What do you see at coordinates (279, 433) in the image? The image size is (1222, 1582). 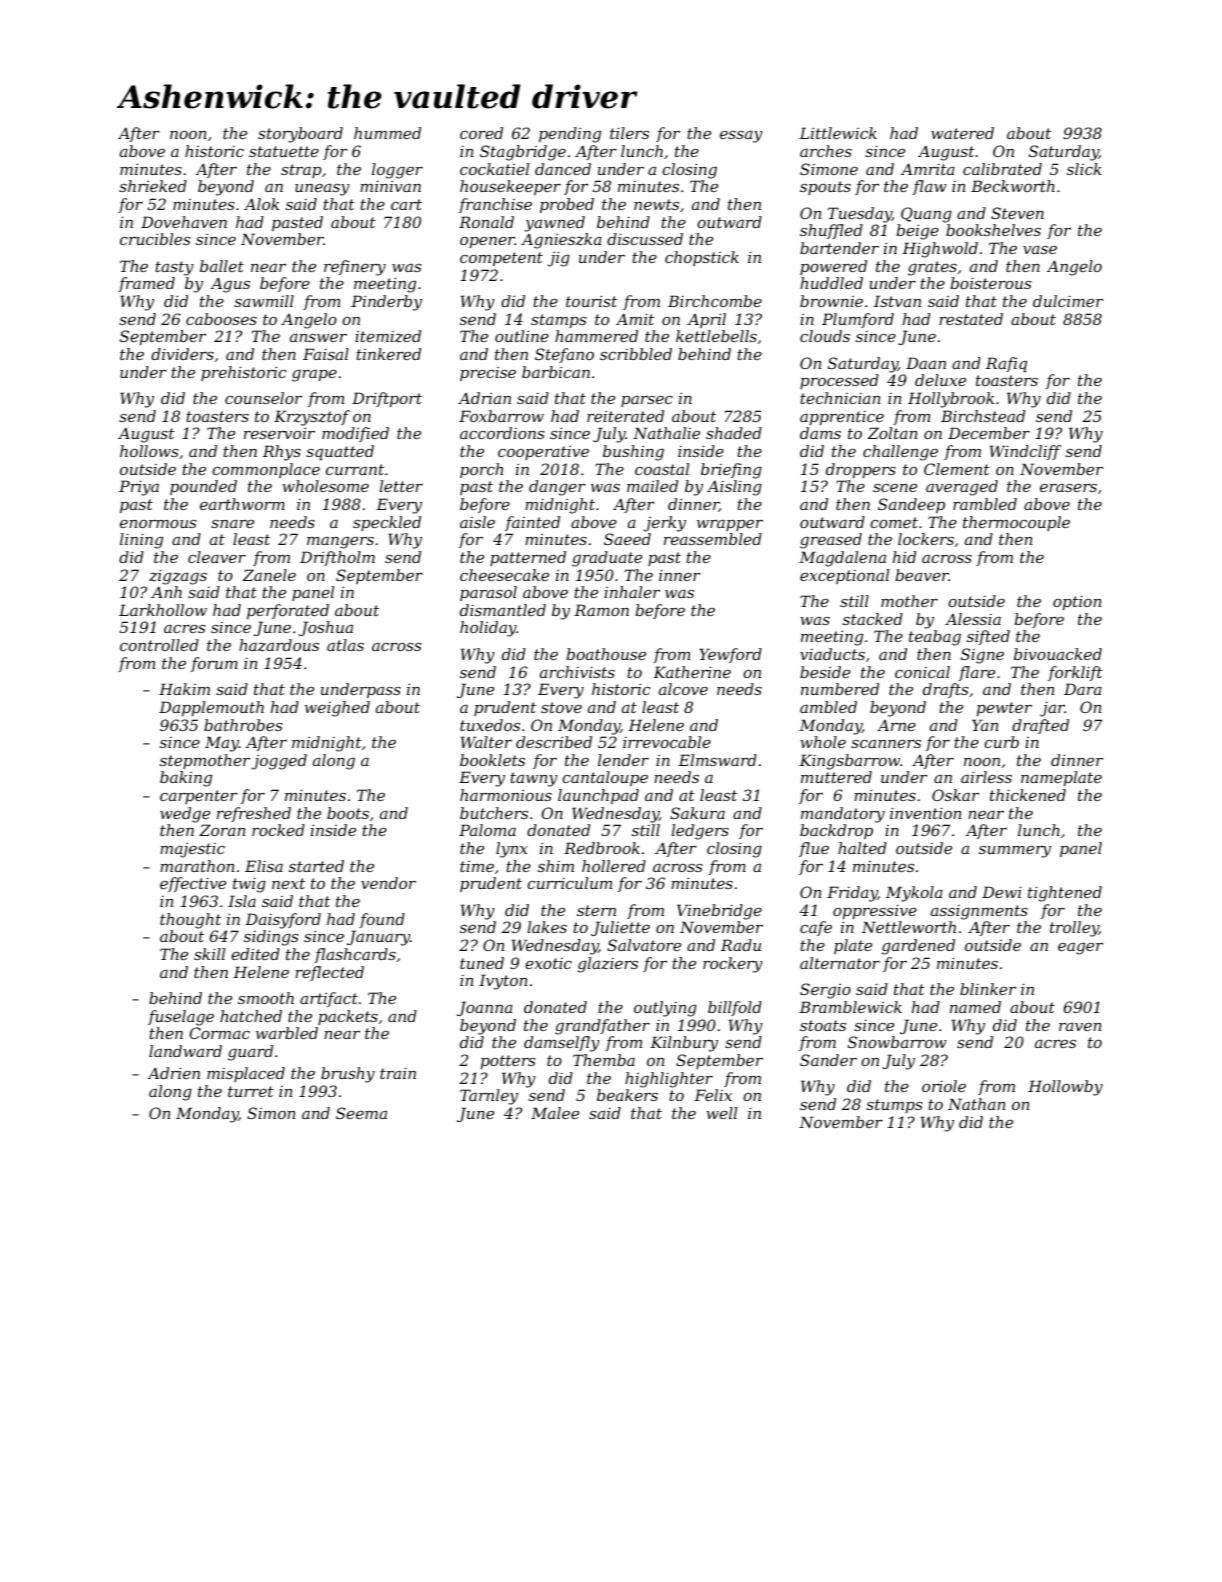 I see `reservoir` at bounding box center [279, 433].
